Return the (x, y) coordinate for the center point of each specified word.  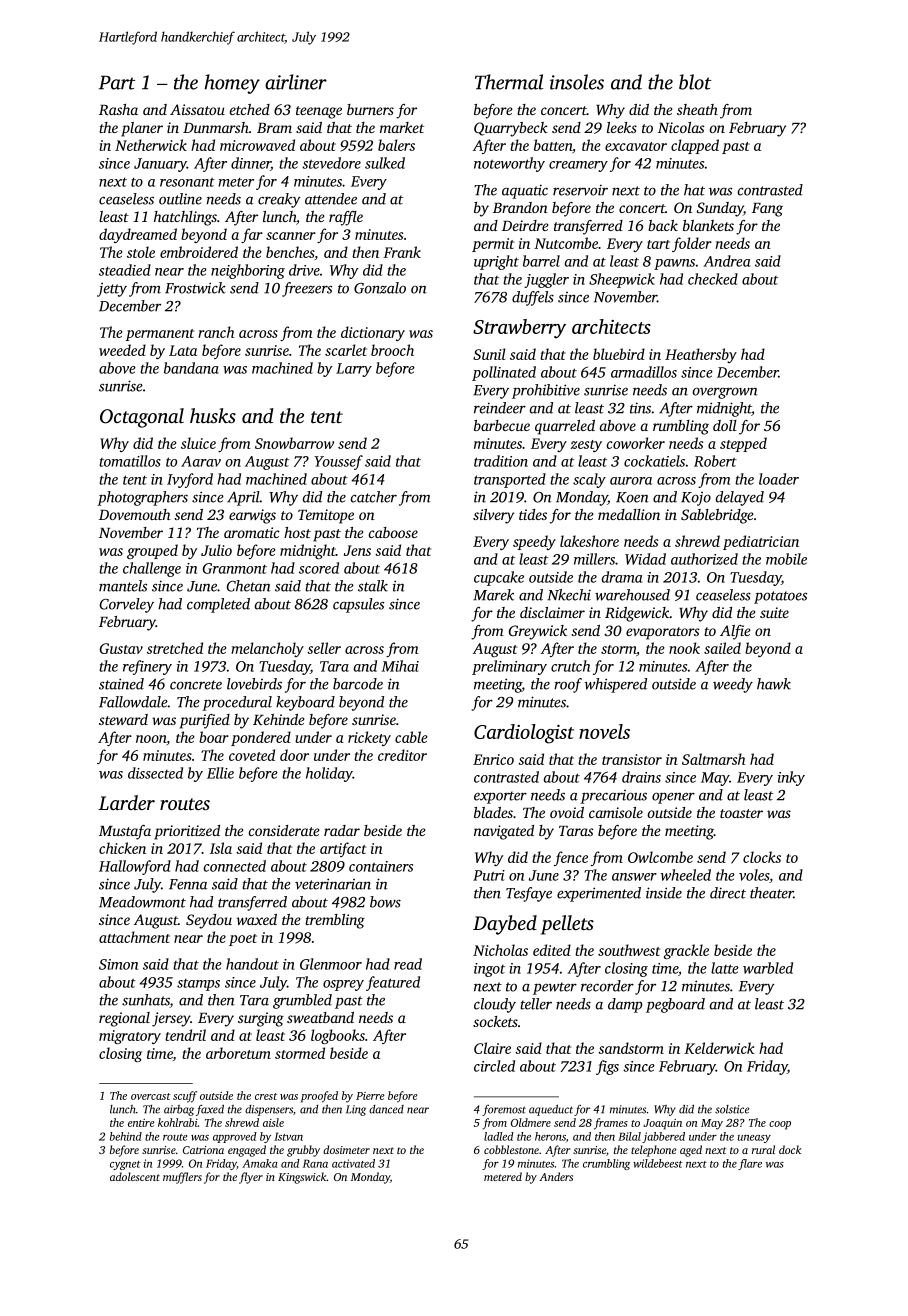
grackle (686, 951)
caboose (393, 532)
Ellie (220, 773)
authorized (704, 559)
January (160, 165)
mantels (123, 586)
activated (353, 1163)
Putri (489, 875)
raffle (346, 218)
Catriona (203, 1150)
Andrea (726, 261)
